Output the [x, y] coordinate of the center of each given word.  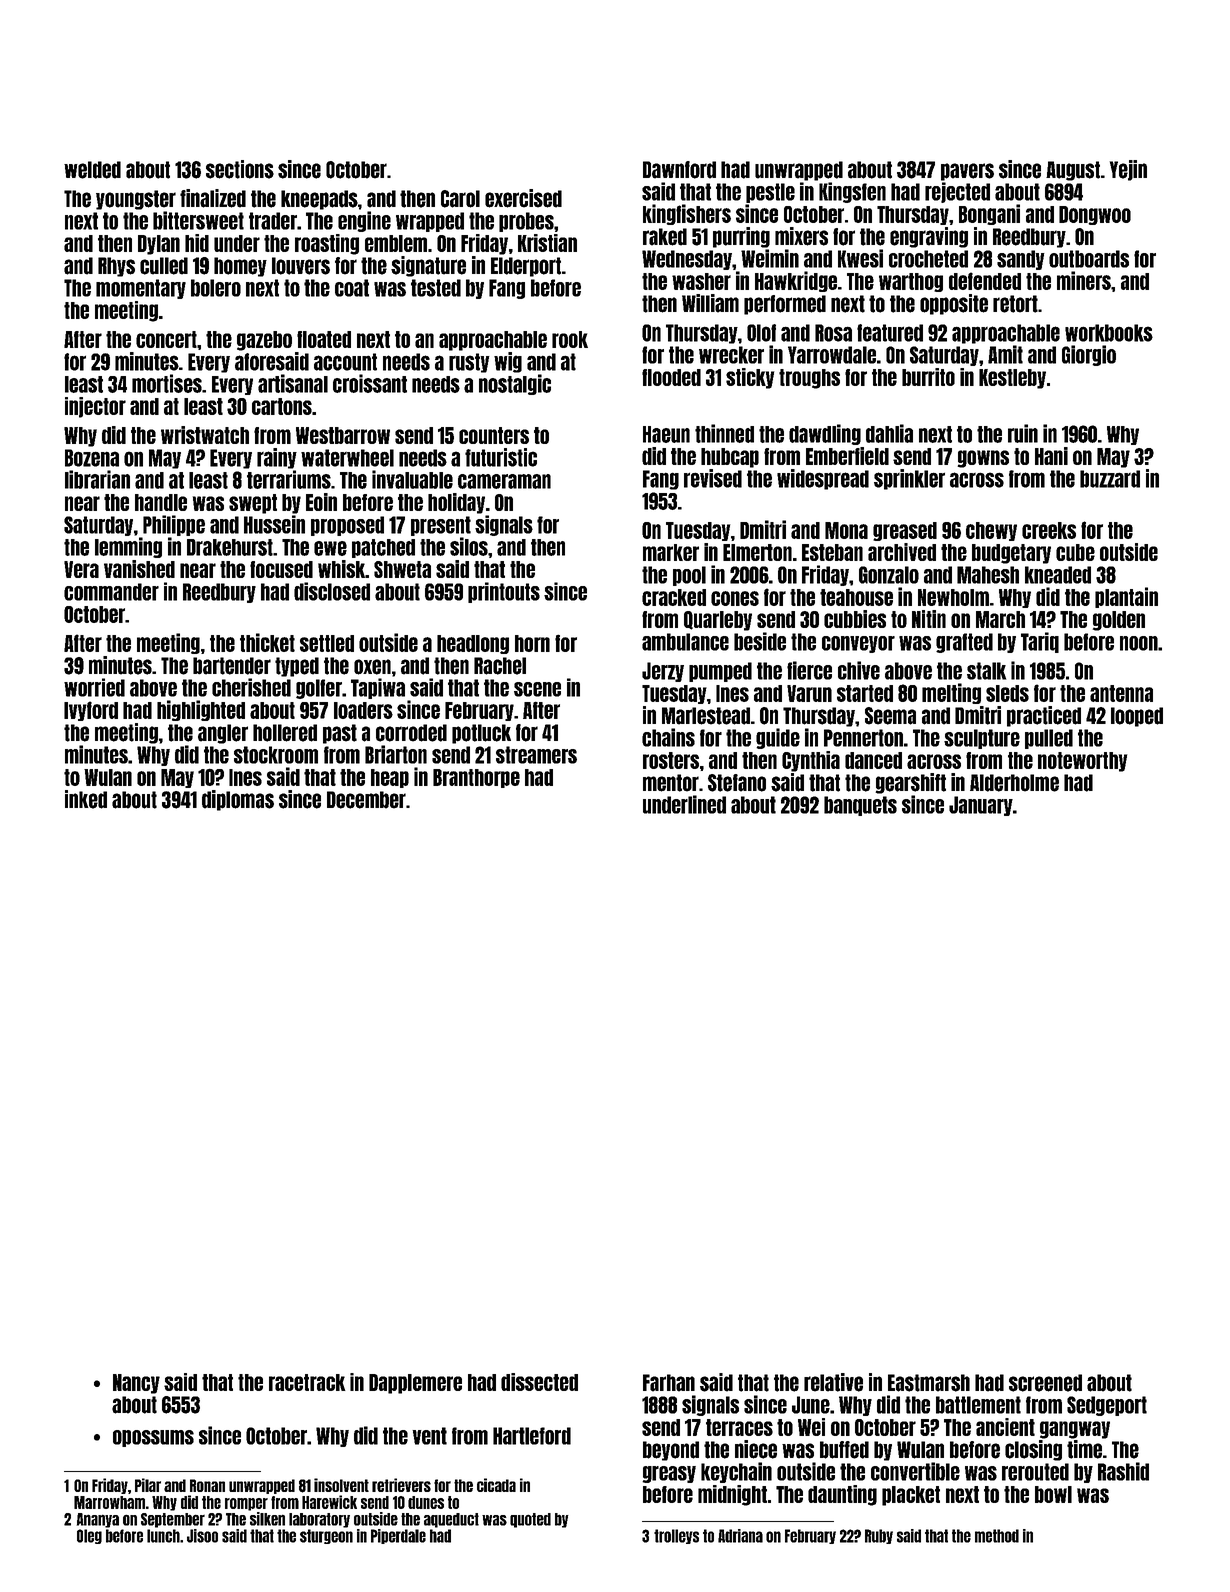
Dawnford [679, 170]
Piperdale [398, 1536]
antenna [1121, 693]
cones [735, 598]
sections [240, 169]
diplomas [238, 800]
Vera [81, 569]
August [1073, 171]
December [366, 800]
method [997, 1536]
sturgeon [326, 1536]
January [981, 806]
